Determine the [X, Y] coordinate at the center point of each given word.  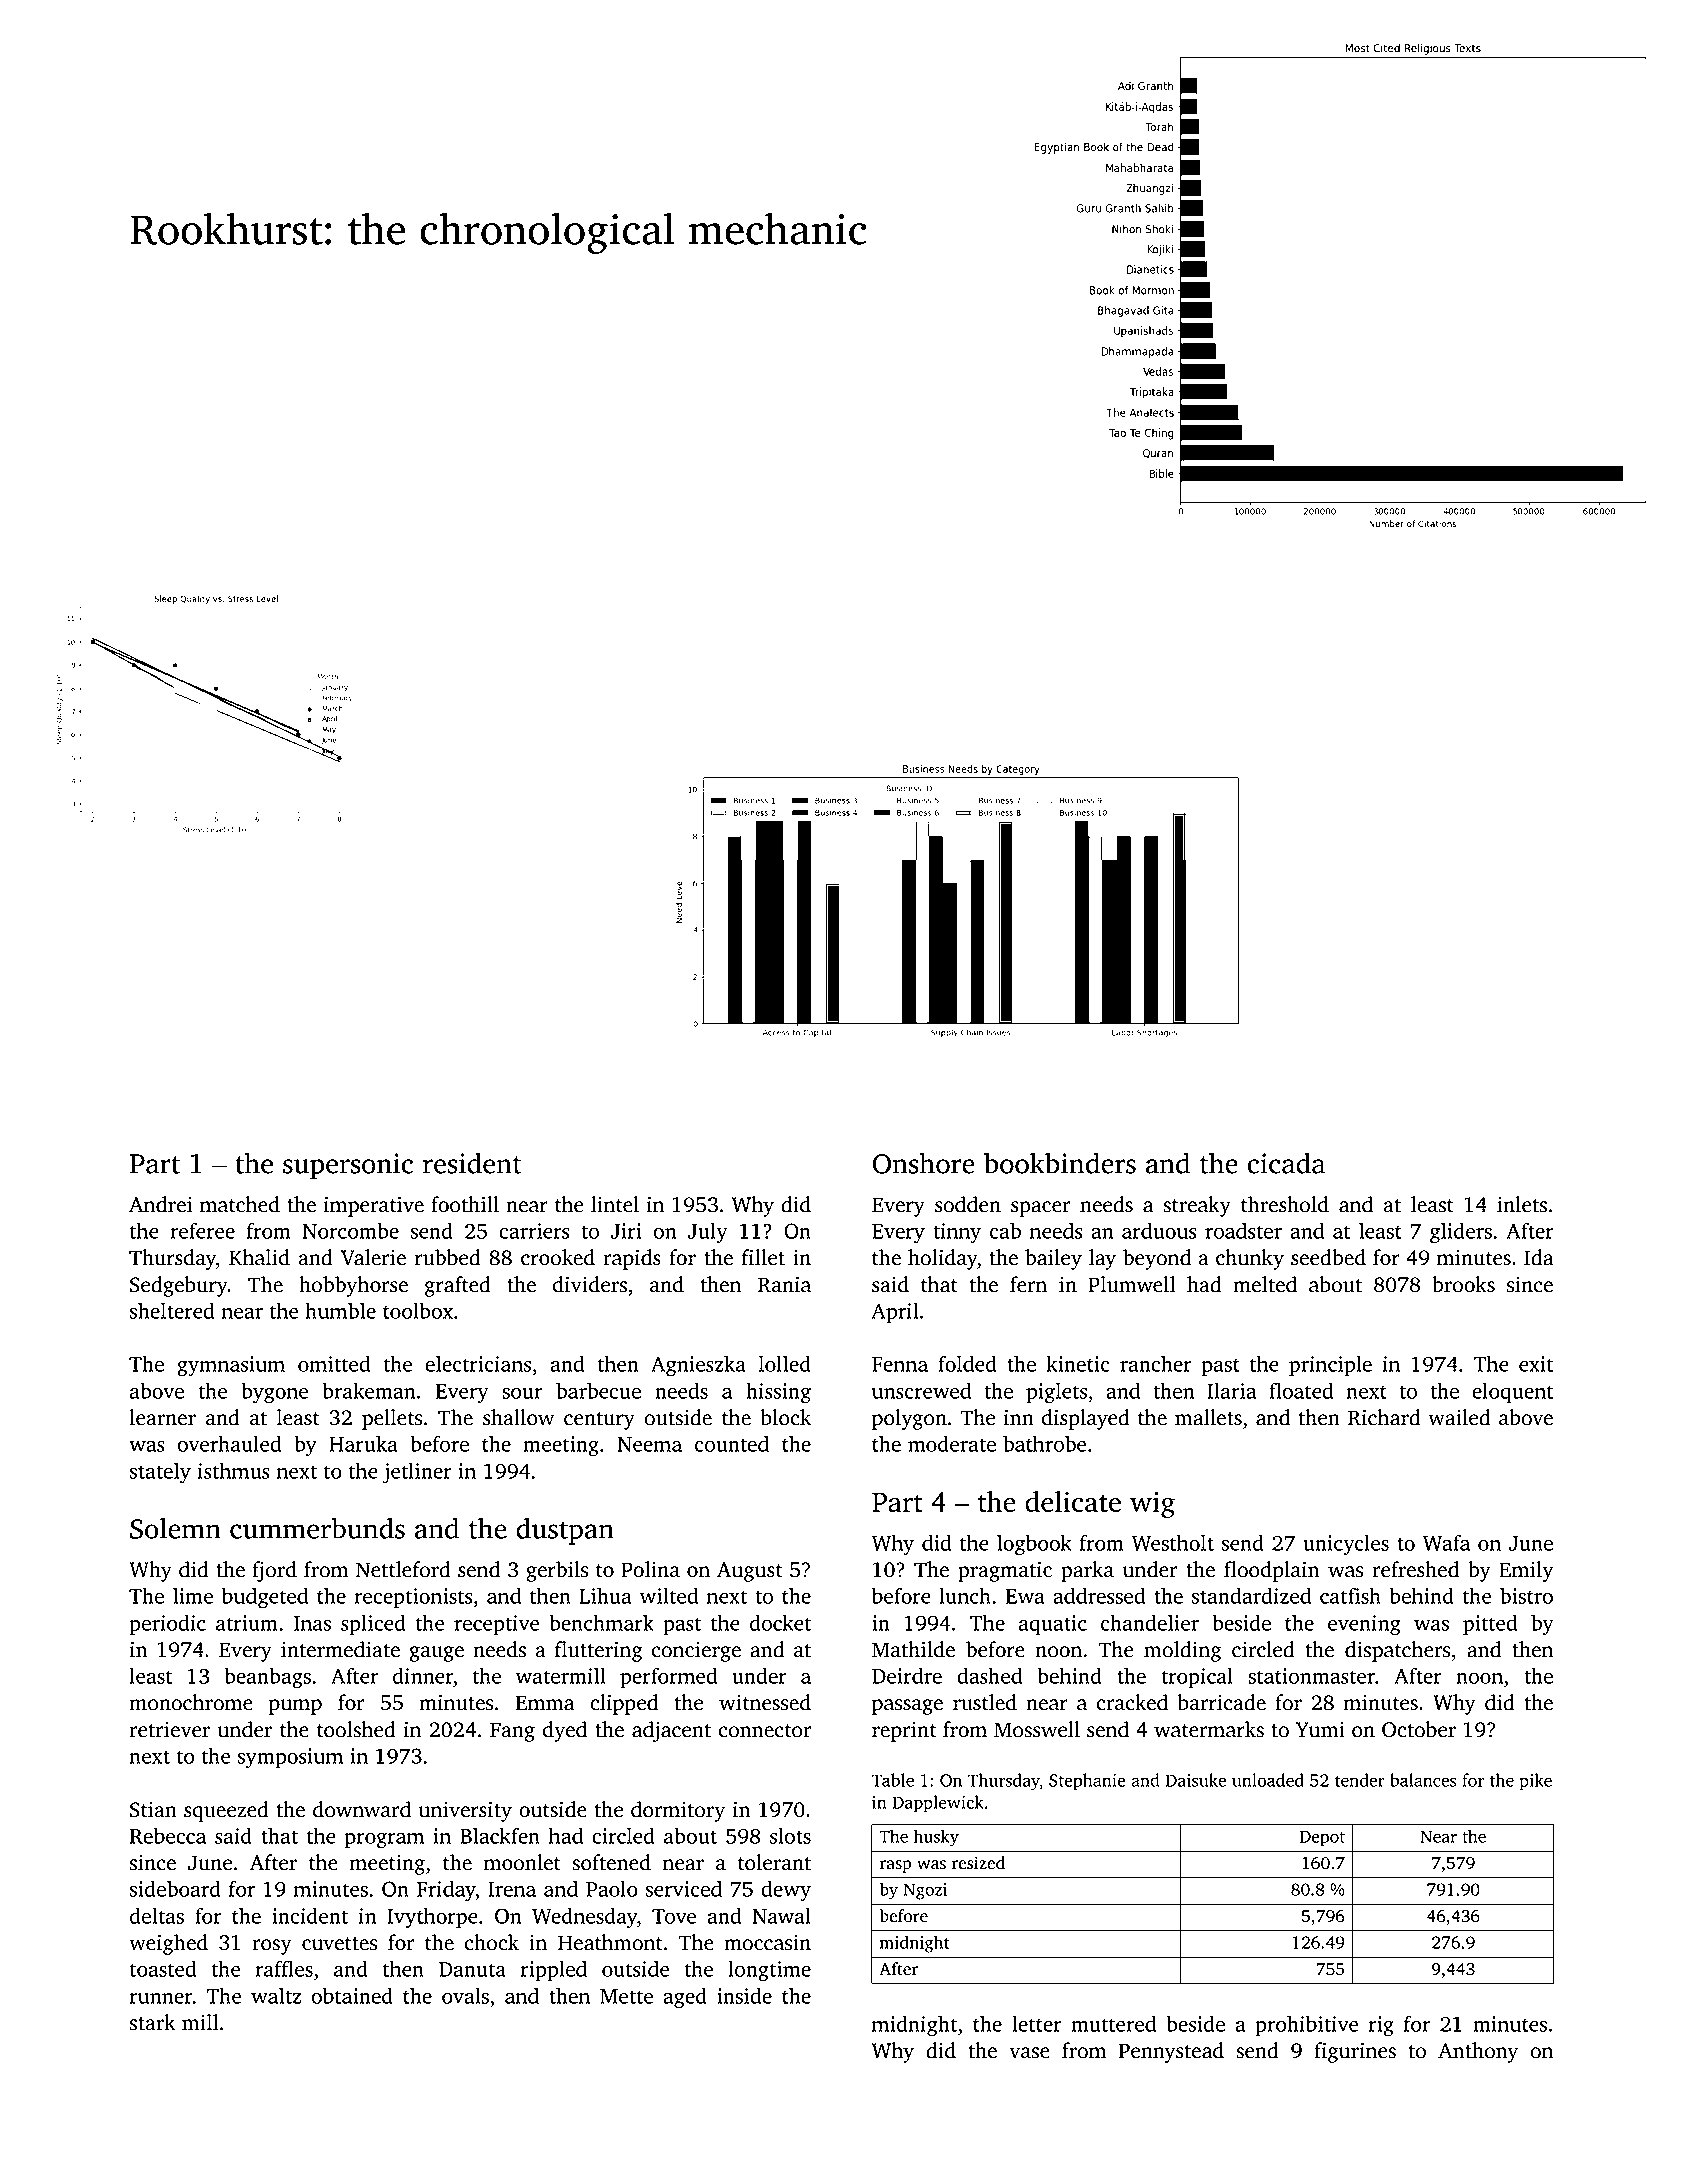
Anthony [1478, 2052]
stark [153, 2022]
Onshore [923, 1163]
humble [340, 1310]
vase [1029, 2053]
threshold [1285, 1204]
